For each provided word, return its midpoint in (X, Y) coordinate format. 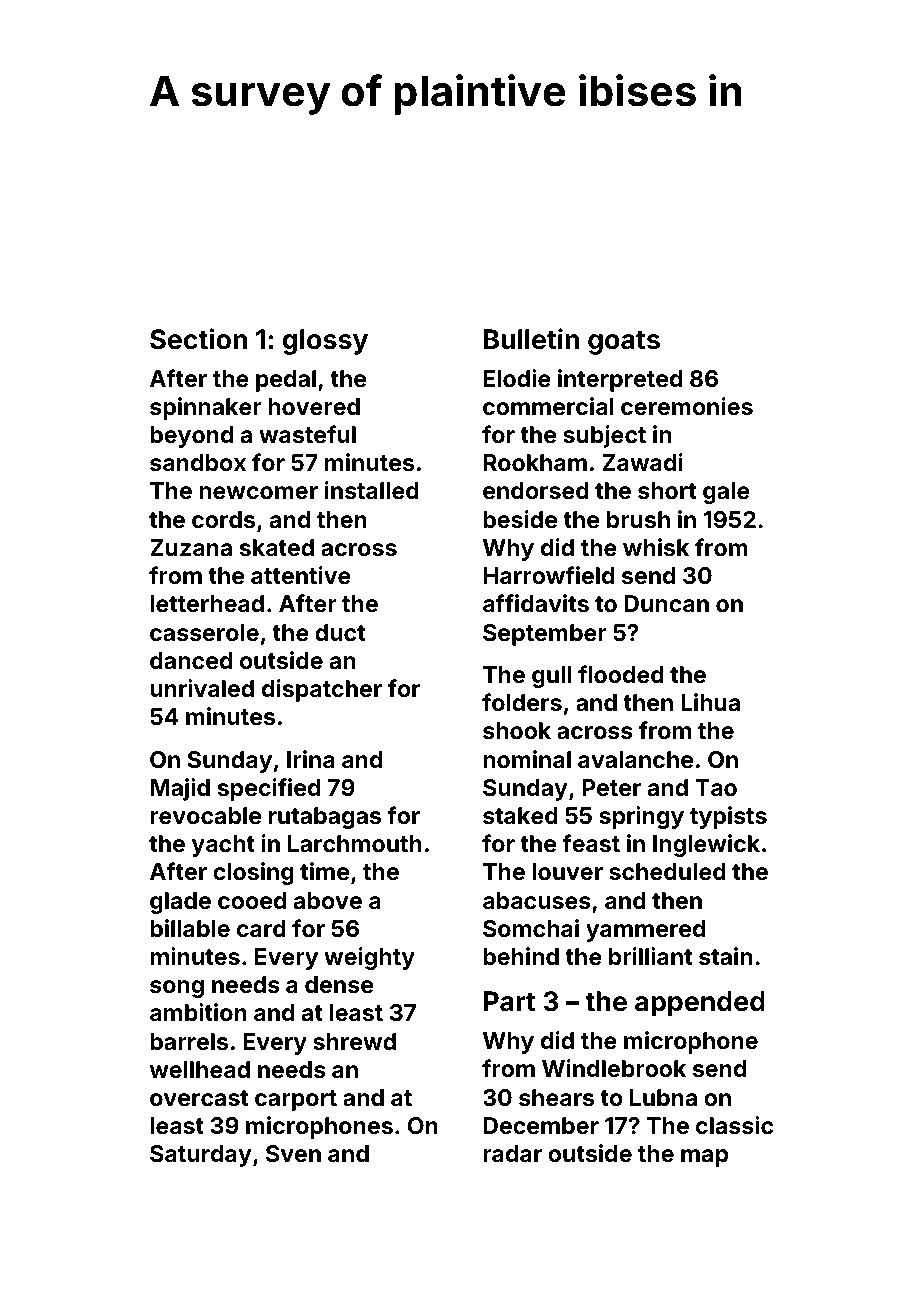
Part (509, 1001)
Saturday (201, 1156)
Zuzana (191, 547)
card (261, 928)
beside (520, 519)
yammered (645, 931)
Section (198, 339)
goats (624, 343)
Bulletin (531, 339)
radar (512, 1153)
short (667, 490)
